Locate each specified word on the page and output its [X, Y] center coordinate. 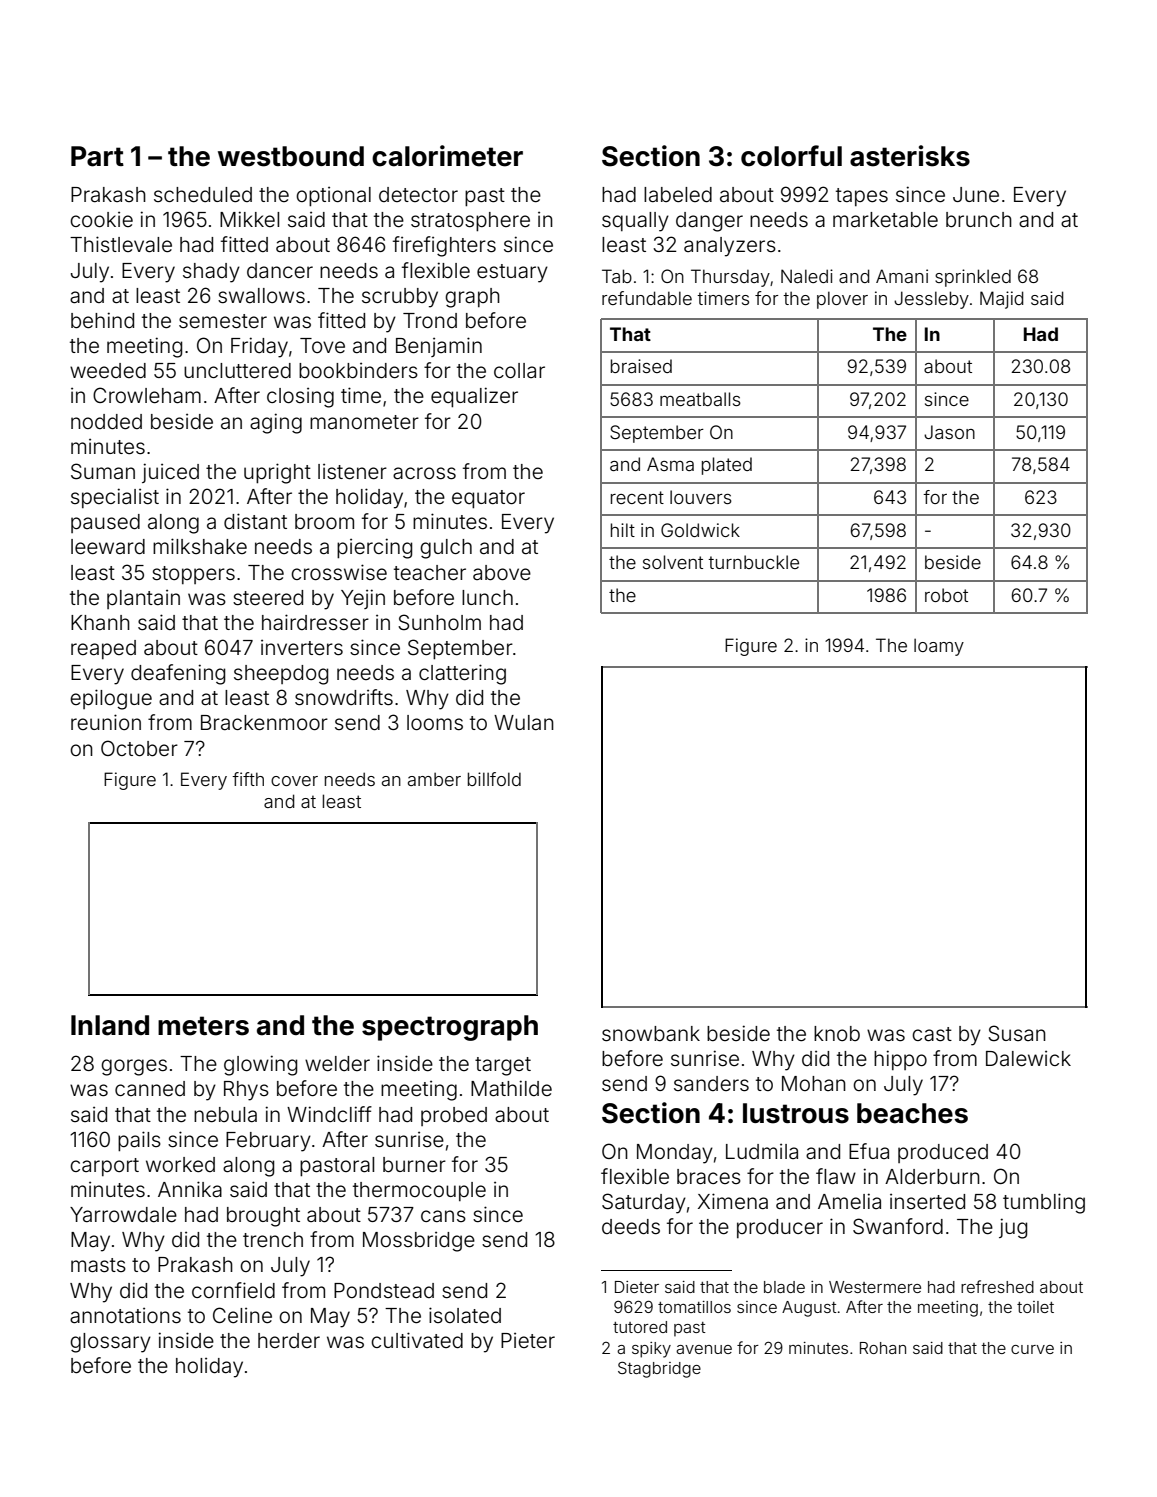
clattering [462, 674]
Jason [949, 432]
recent [637, 497]
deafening [178, 674]
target [503, 1066]
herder [289, 1340]
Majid [1002, 300]
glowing [260, 1065]
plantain [143, 599]
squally [635, 222]
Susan [1017, 1033]
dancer [280, 270]
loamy [939, 647]
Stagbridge [659, 1369]
